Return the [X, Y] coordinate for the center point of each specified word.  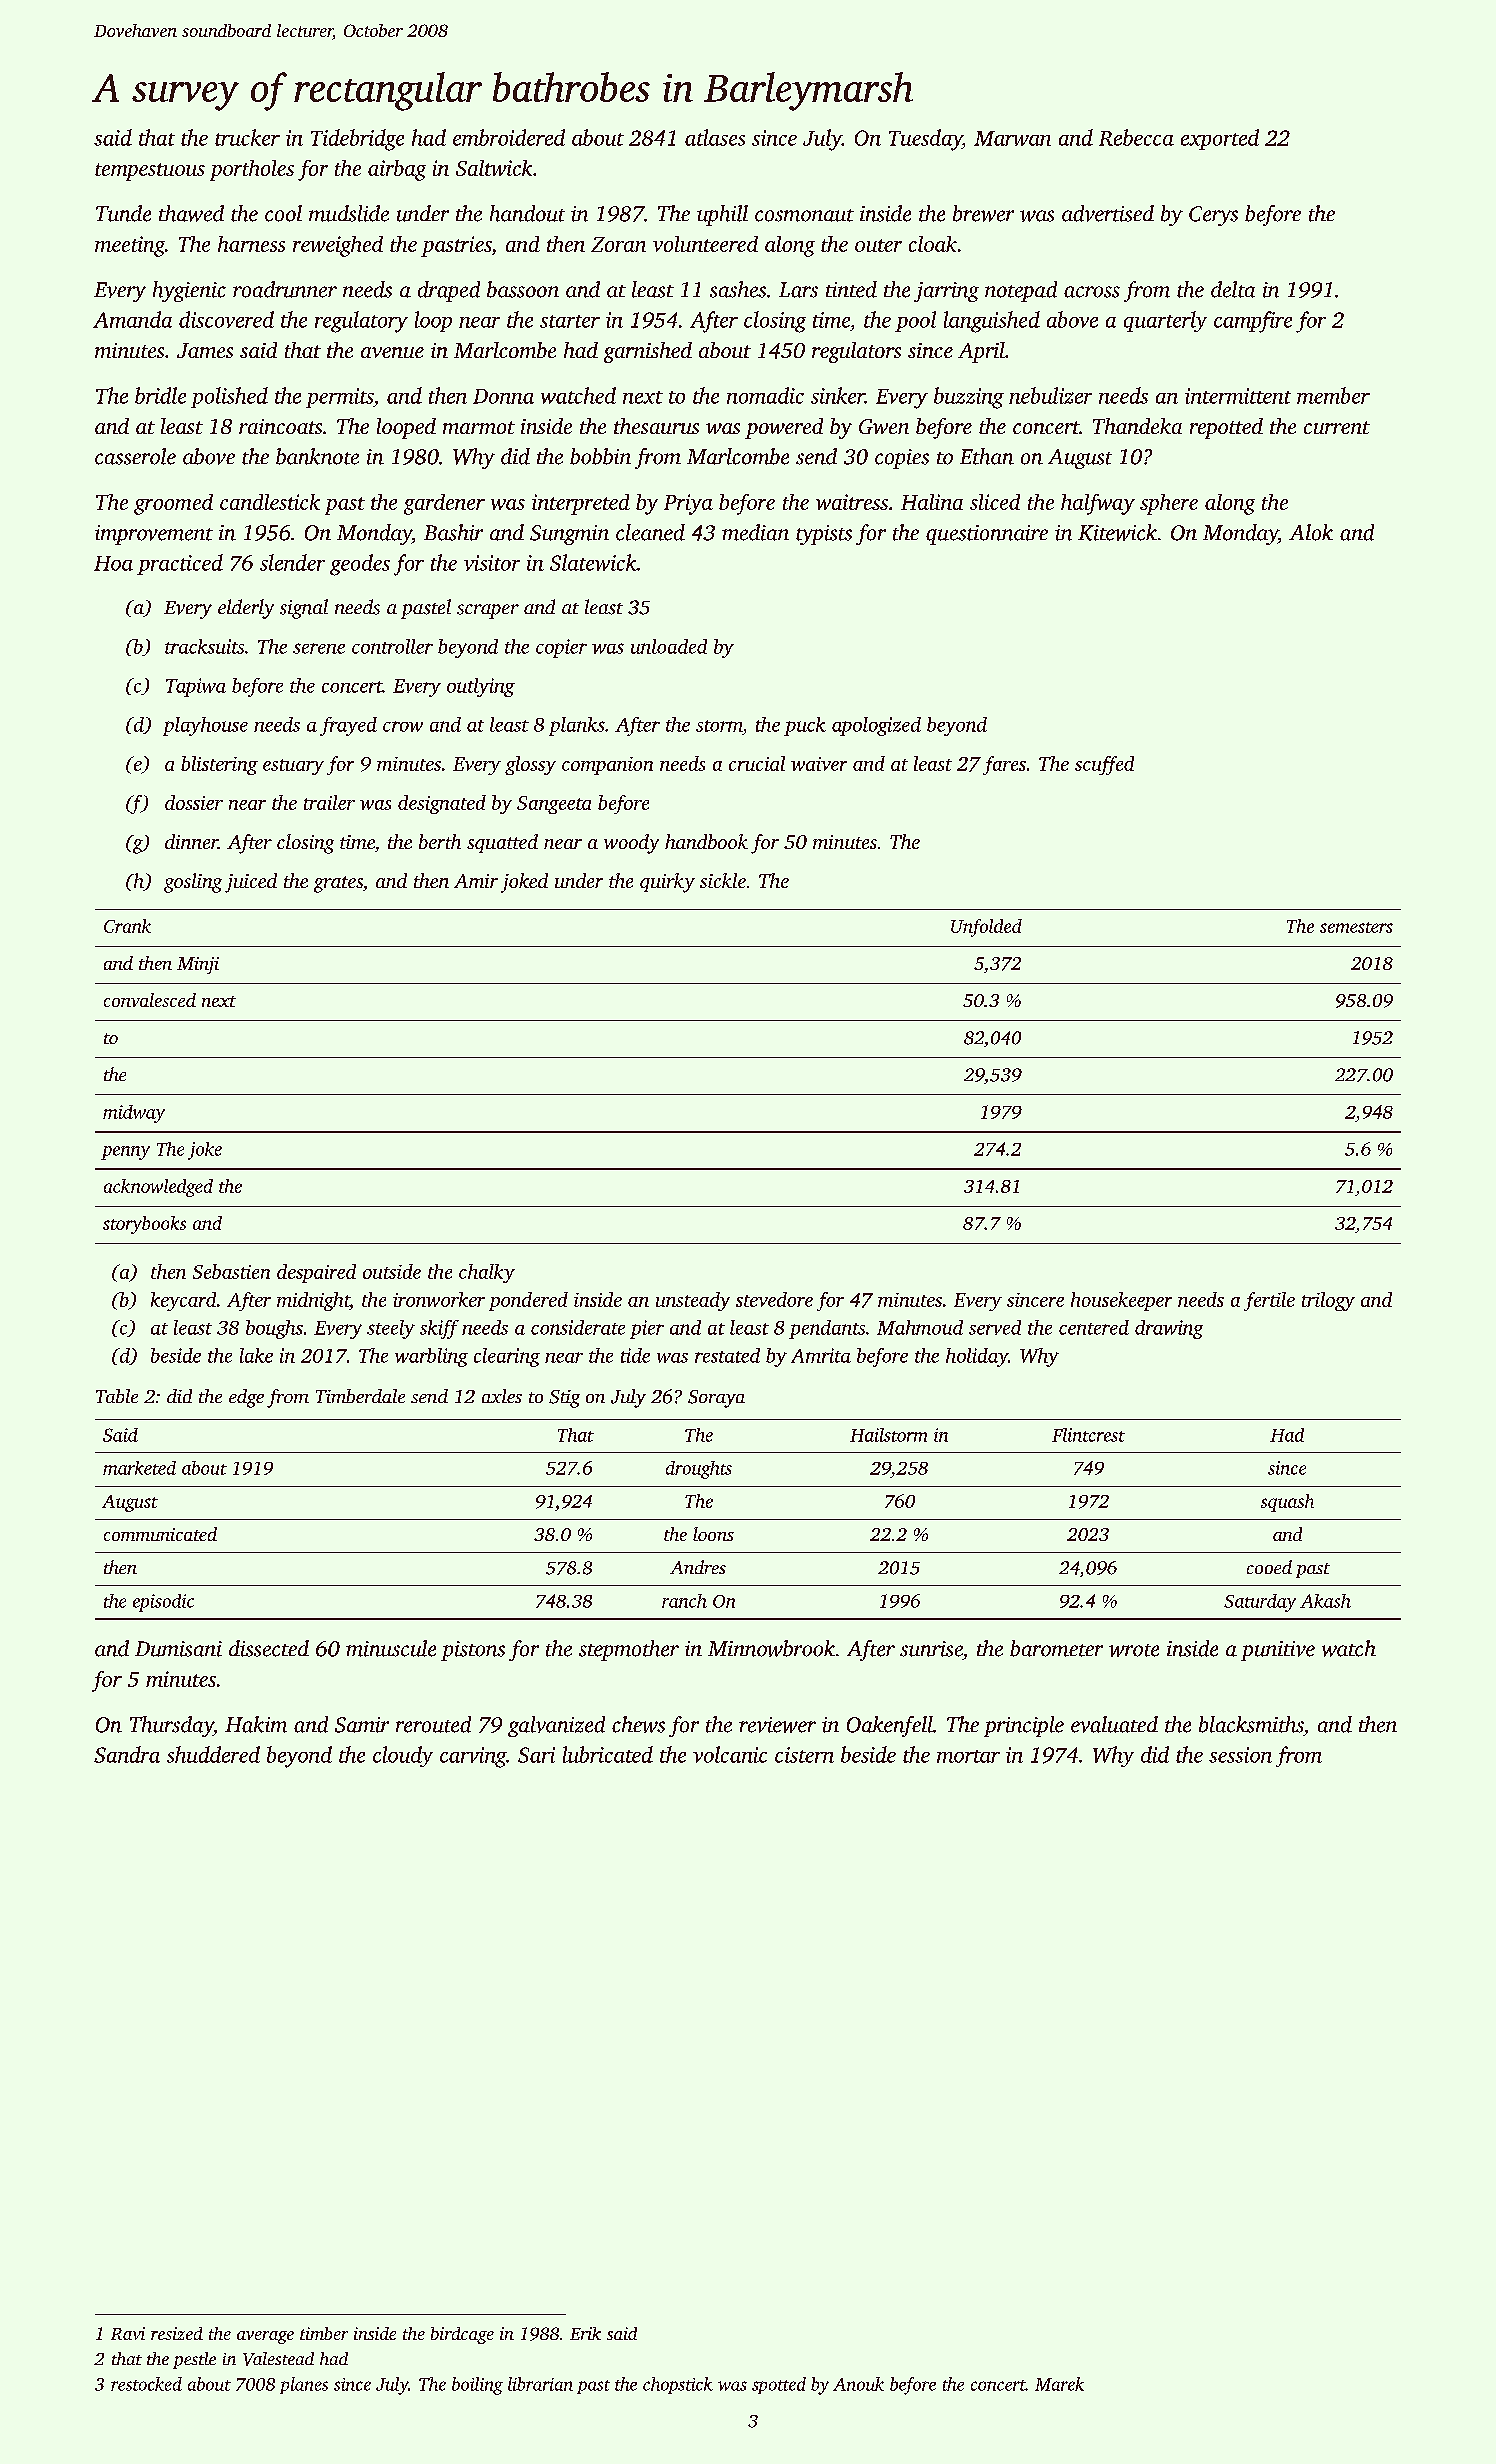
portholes [252, 170]
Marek [1059, 2384]
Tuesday [925, 140]
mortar [968, 1756]
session [1240, 1755]
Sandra [127, 1754]
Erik [585, 2333]
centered [1094, 1327]
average [265, 2337]
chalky [487, 1273]
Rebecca [1136, 137]
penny [125, 1153]
